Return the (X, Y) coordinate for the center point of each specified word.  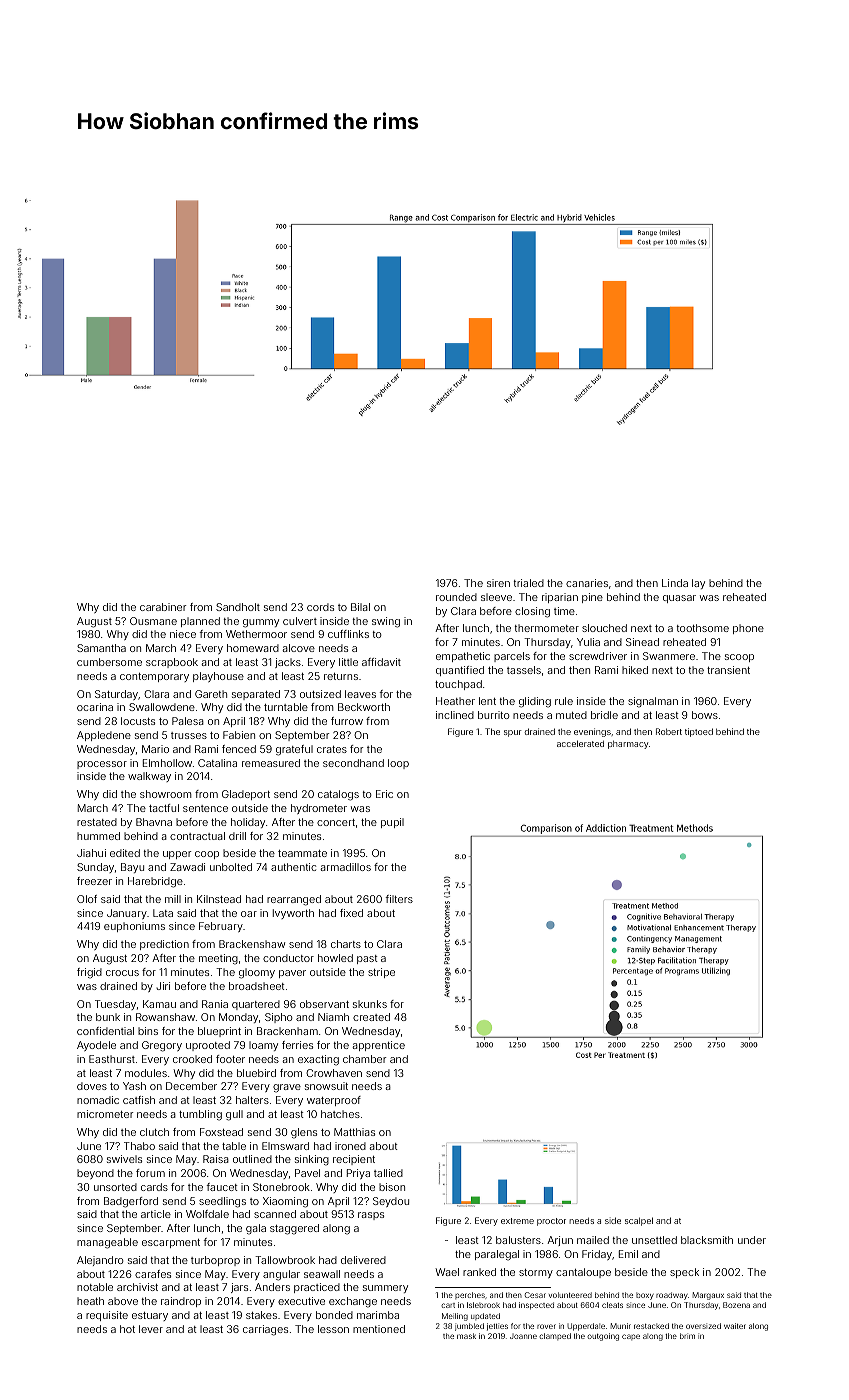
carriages (265, 1330)
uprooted (208, 1046)
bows (705, 715)
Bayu (132, 868)
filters (399, 899)
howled (335, 958)
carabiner (163, 607)
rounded (456, 597)
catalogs (338, 795)
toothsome (703, 628)
